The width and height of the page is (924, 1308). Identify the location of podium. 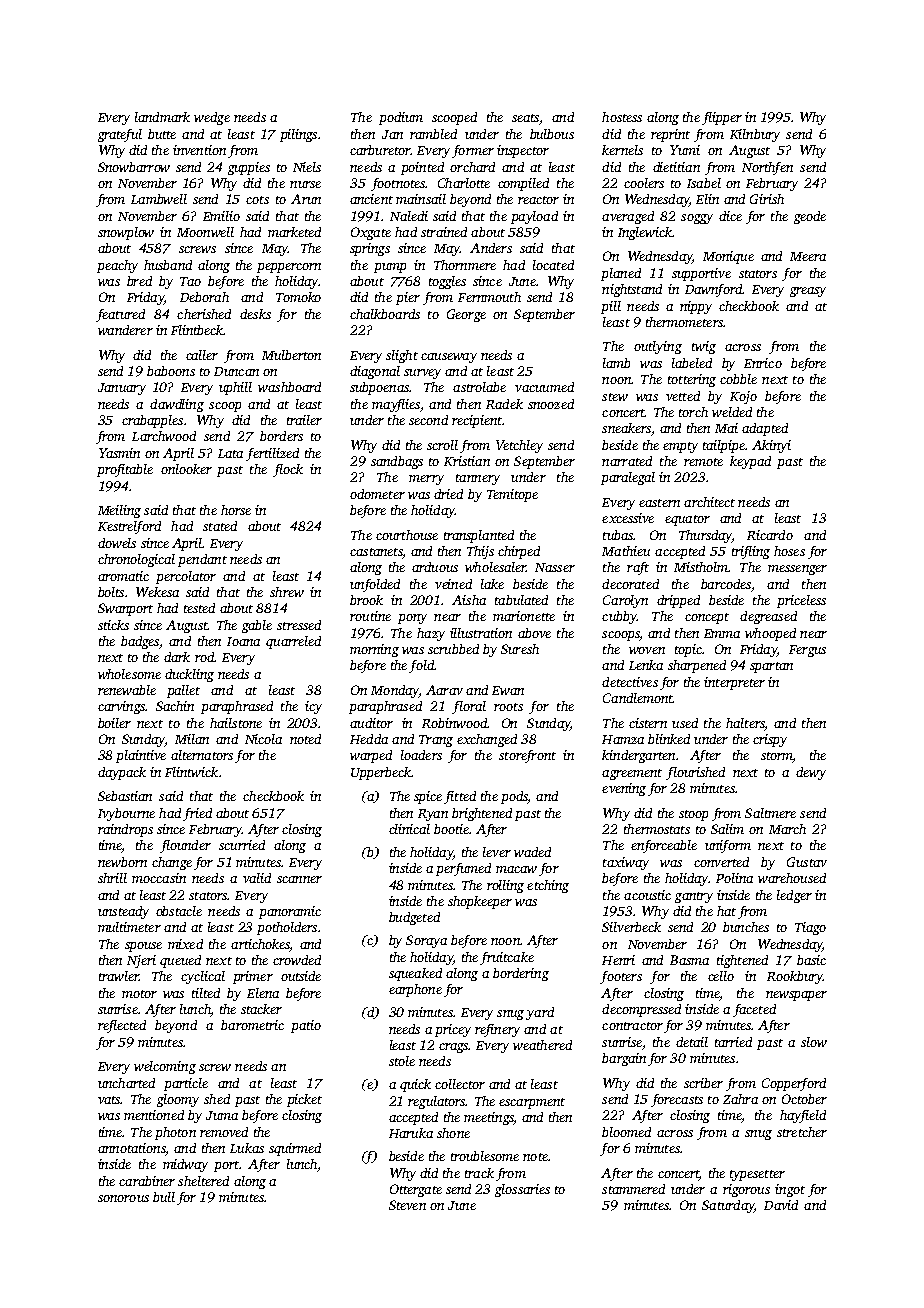
(401, 118).
